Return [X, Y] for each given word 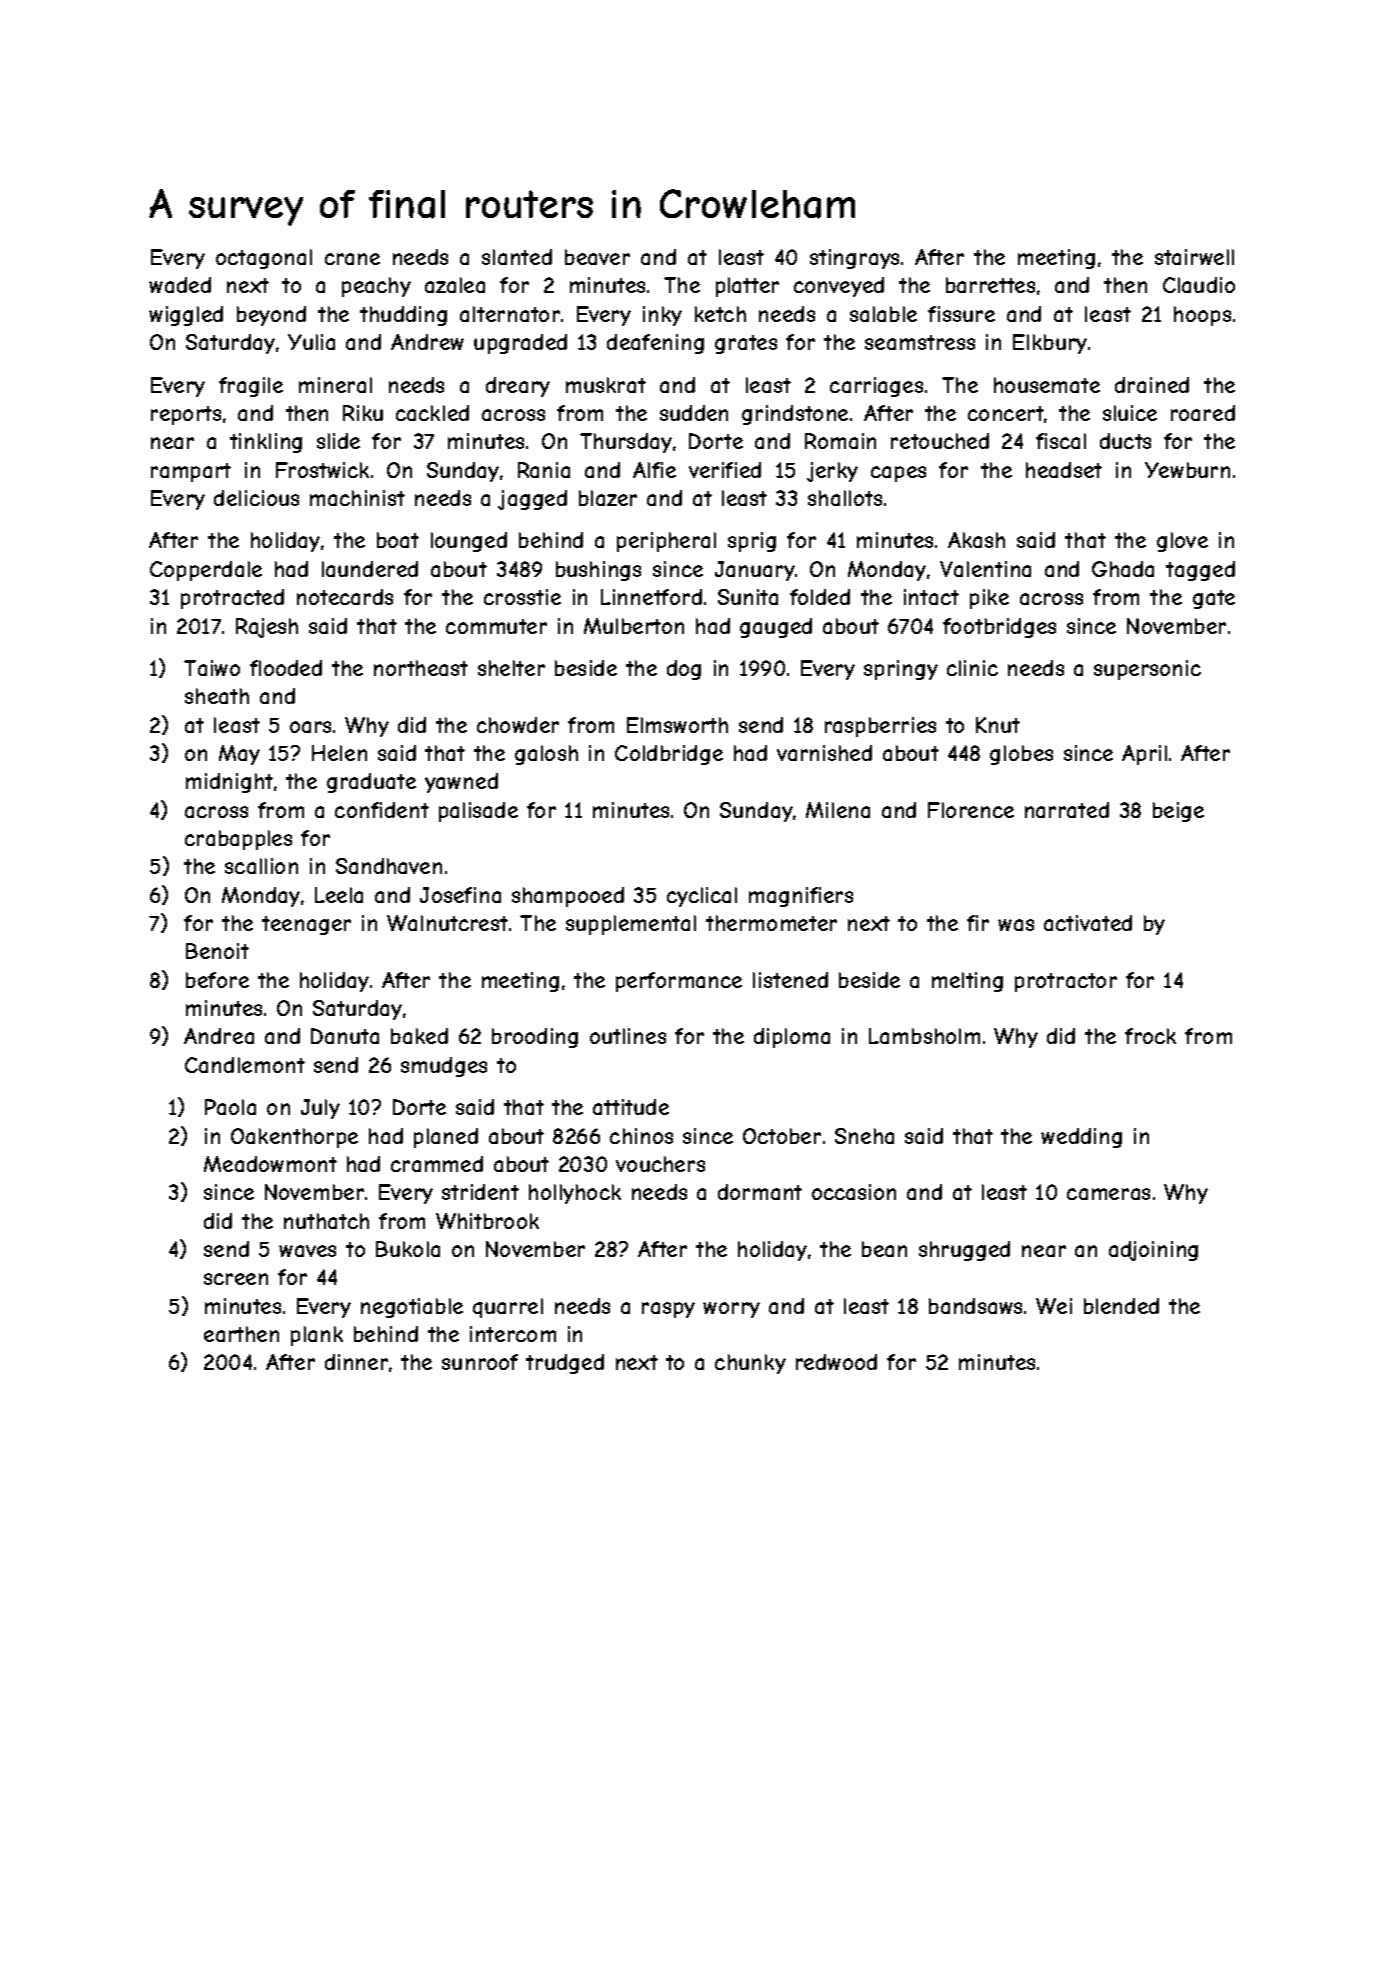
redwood [836, 1362]
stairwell [1194, 257]
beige [1178, 812]
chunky [750, 1364]
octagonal [264, 259]
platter [747, 287]
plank [317, 1336]
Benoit [217, 951]
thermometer [771, 923]
